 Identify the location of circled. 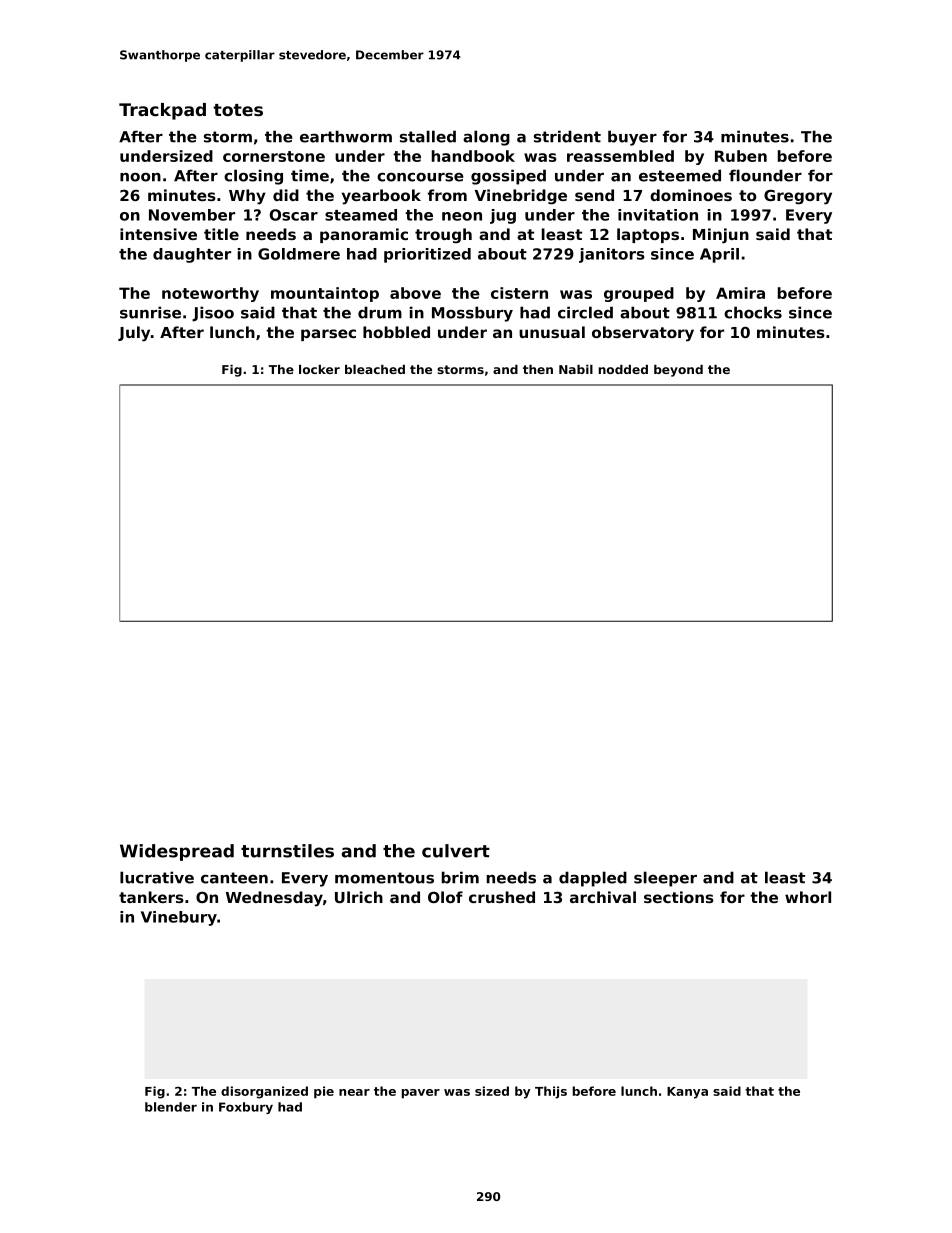
(585, 312).
